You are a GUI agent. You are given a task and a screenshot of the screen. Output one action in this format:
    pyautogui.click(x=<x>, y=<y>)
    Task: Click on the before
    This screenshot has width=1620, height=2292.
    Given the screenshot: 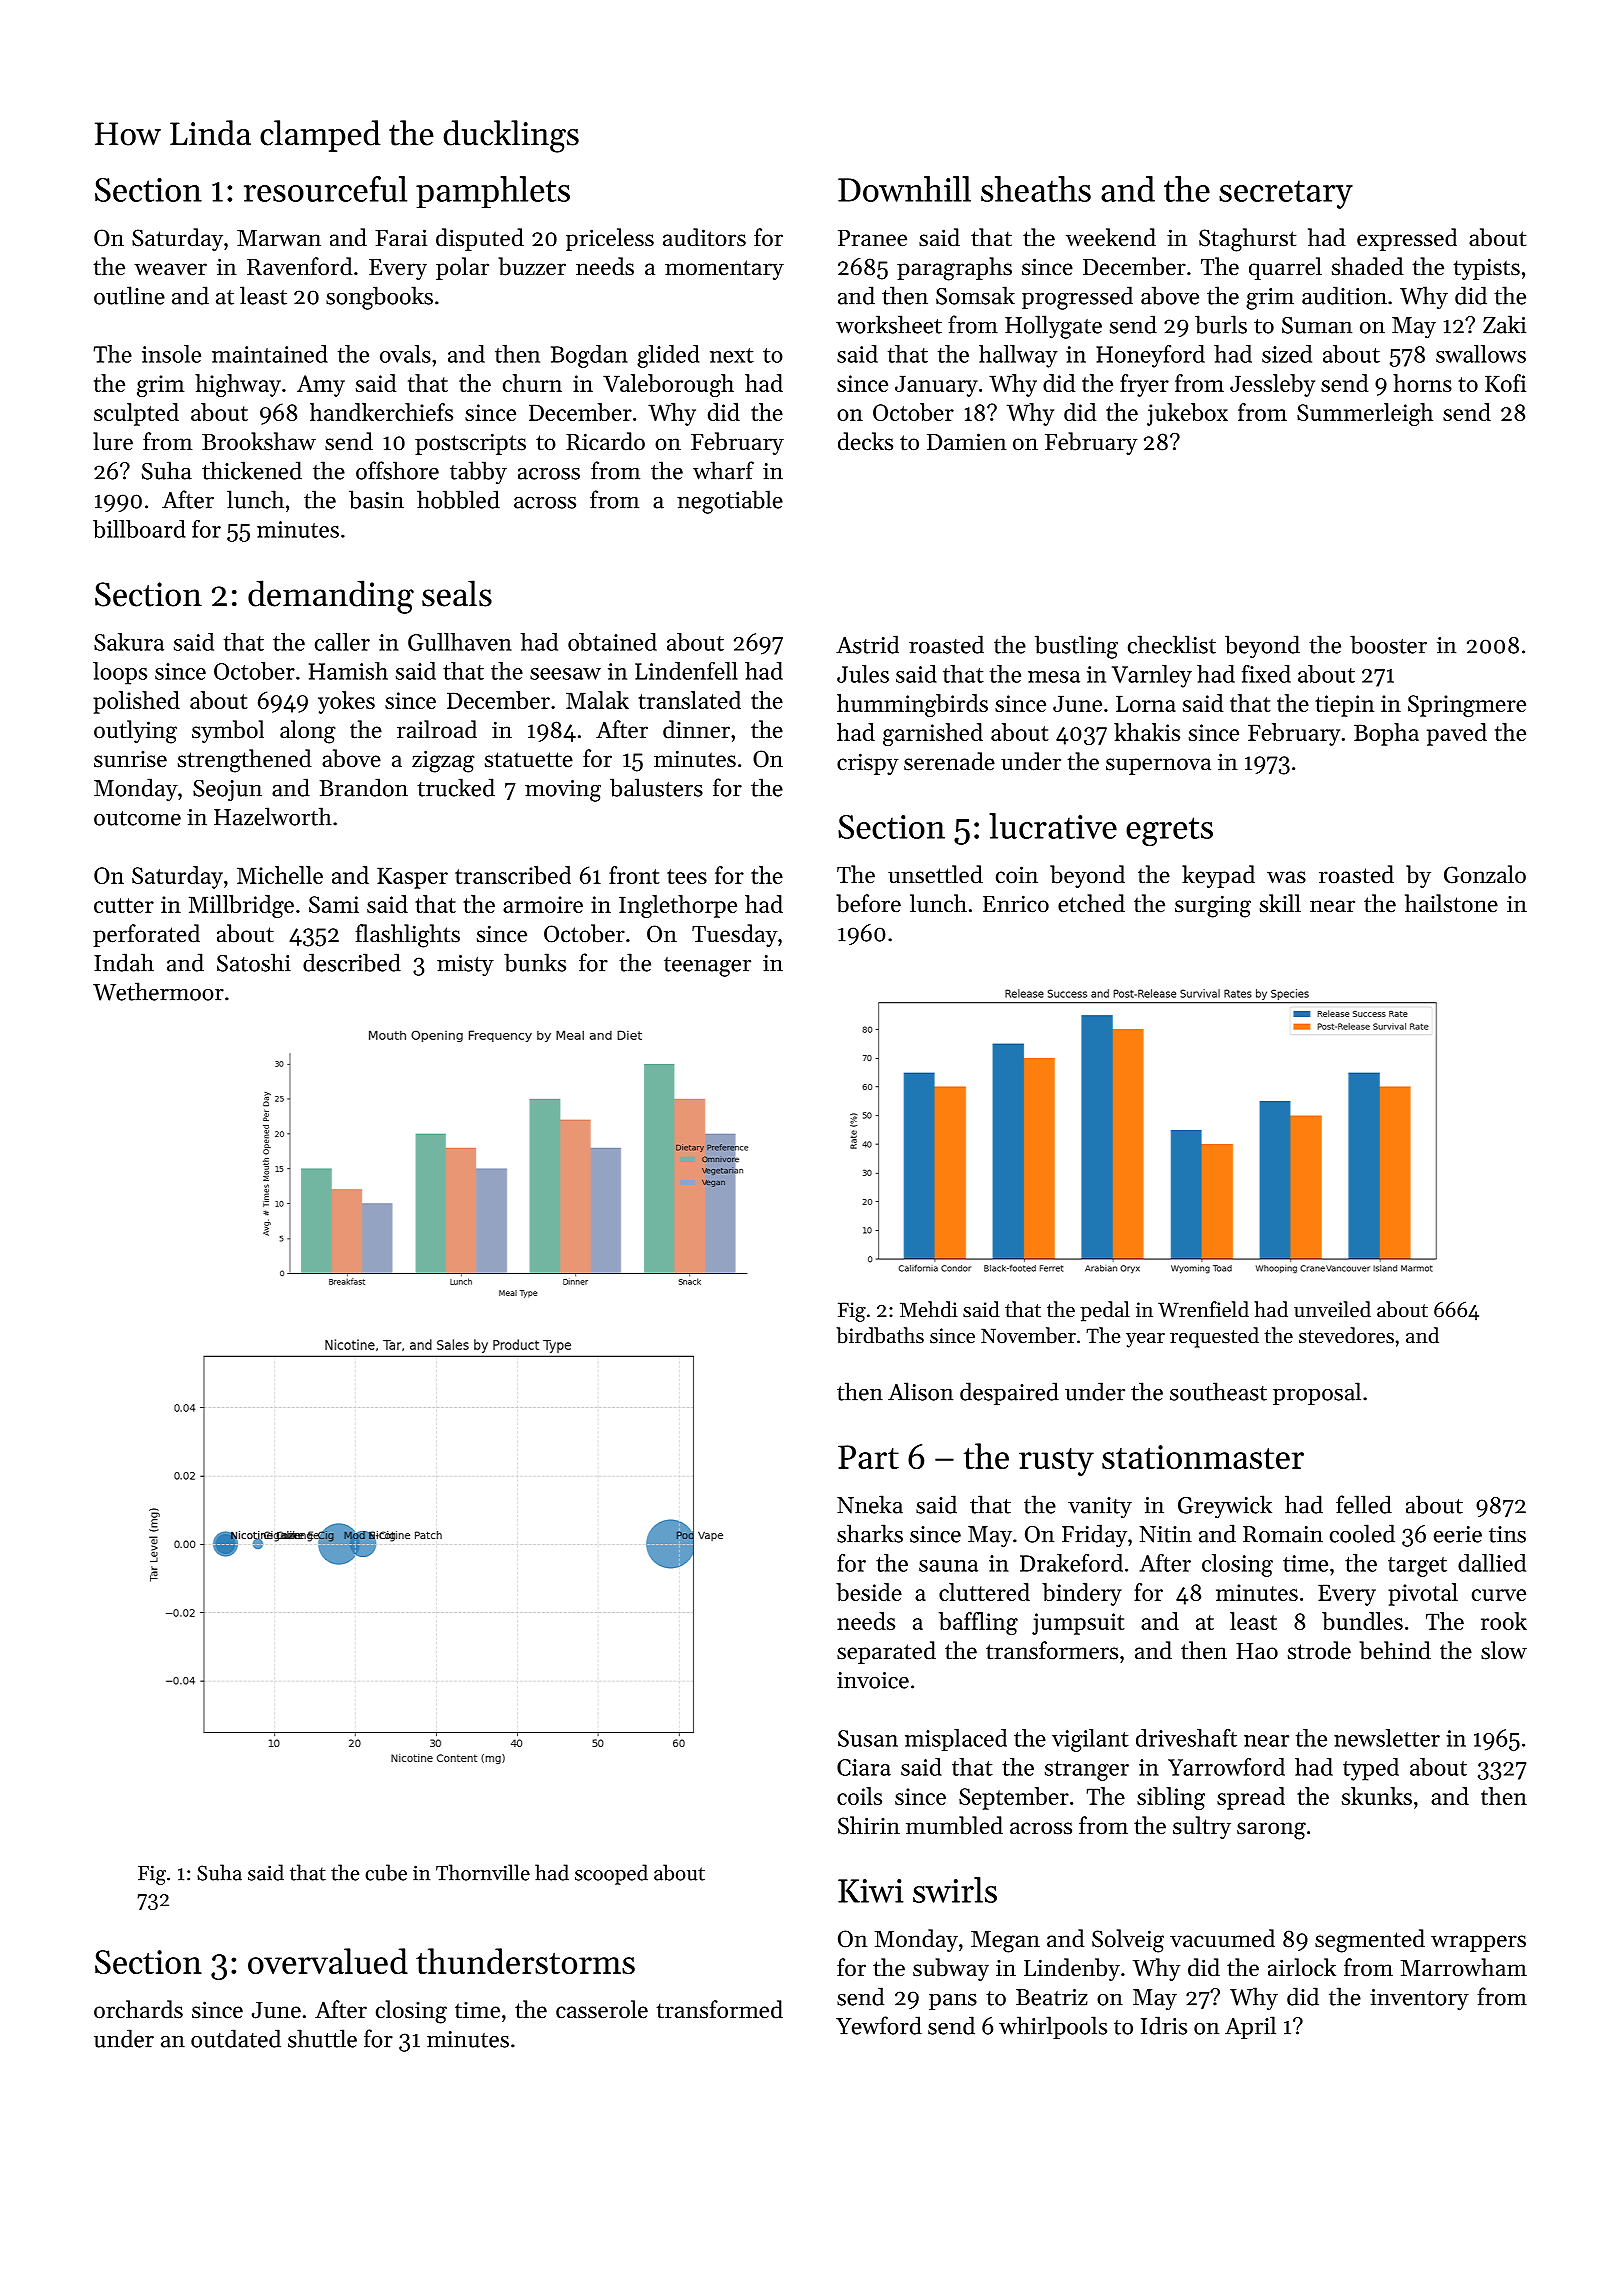 What is the action you would take?
    pyautogui.click(x=869, y=903)
